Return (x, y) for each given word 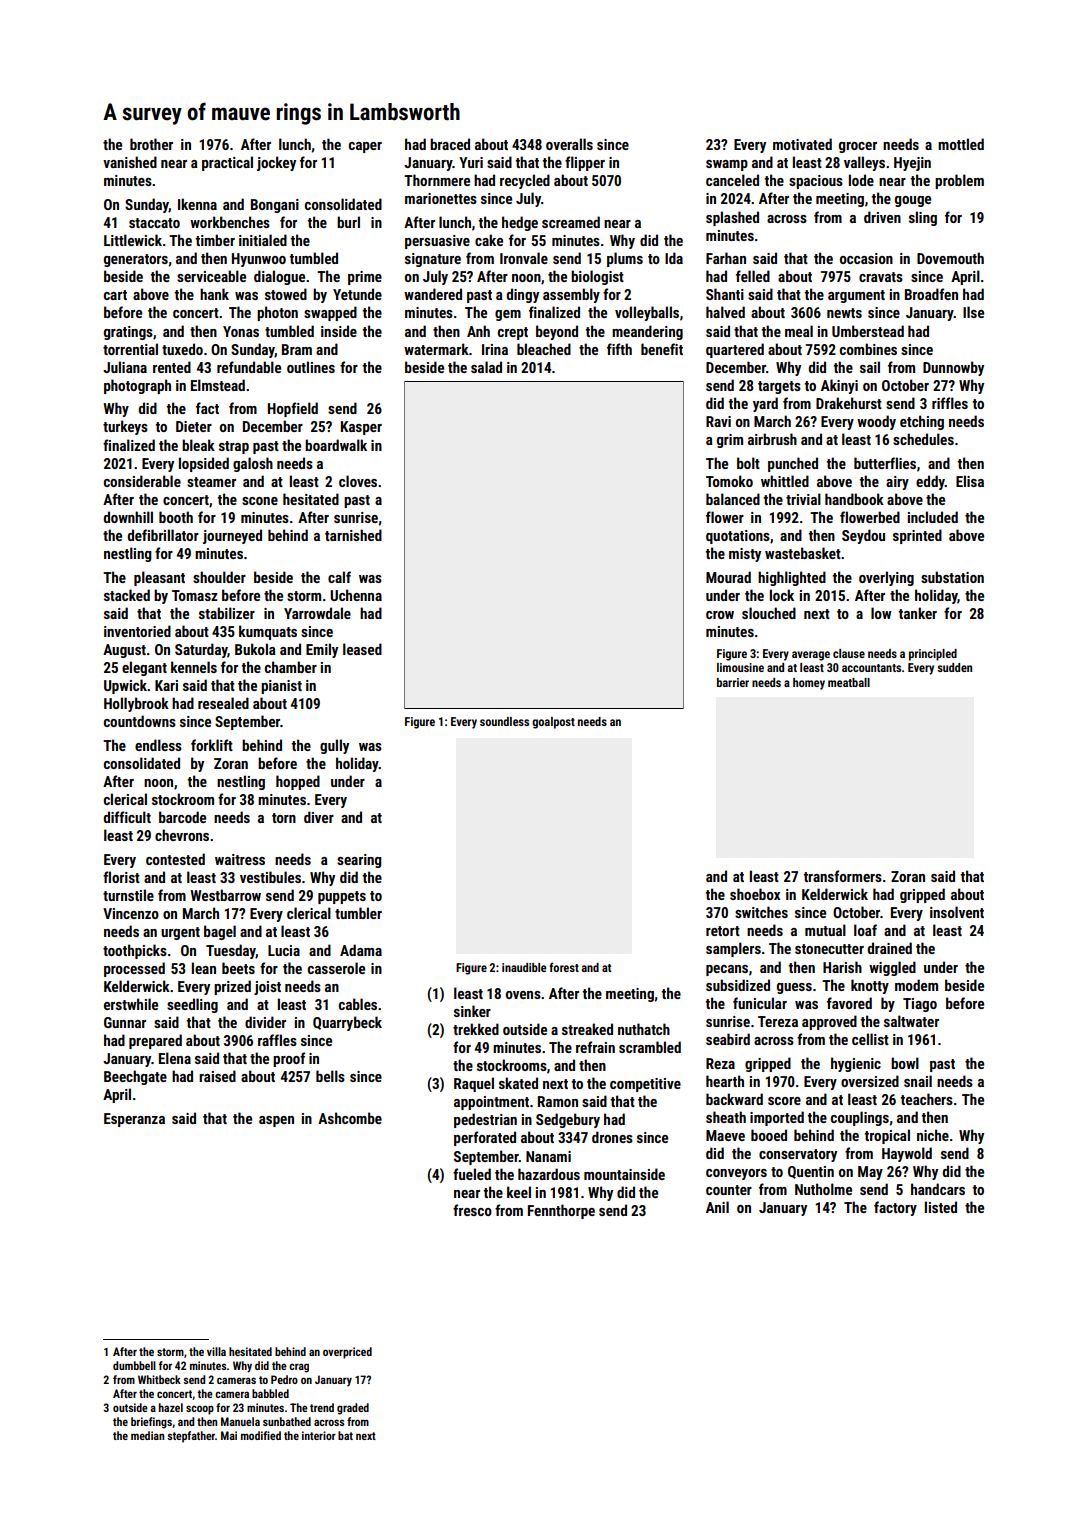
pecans (727, 970)
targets (779, 387)
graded (353, 1409)
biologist (597, 277)
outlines (311, 367)
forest (564, 967)
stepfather (191, 1437)
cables (358, 1004)
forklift (212, 745)
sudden (954, 667)
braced (450, 144)
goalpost (553, 723)
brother (151, 144)
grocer (858, 147)
